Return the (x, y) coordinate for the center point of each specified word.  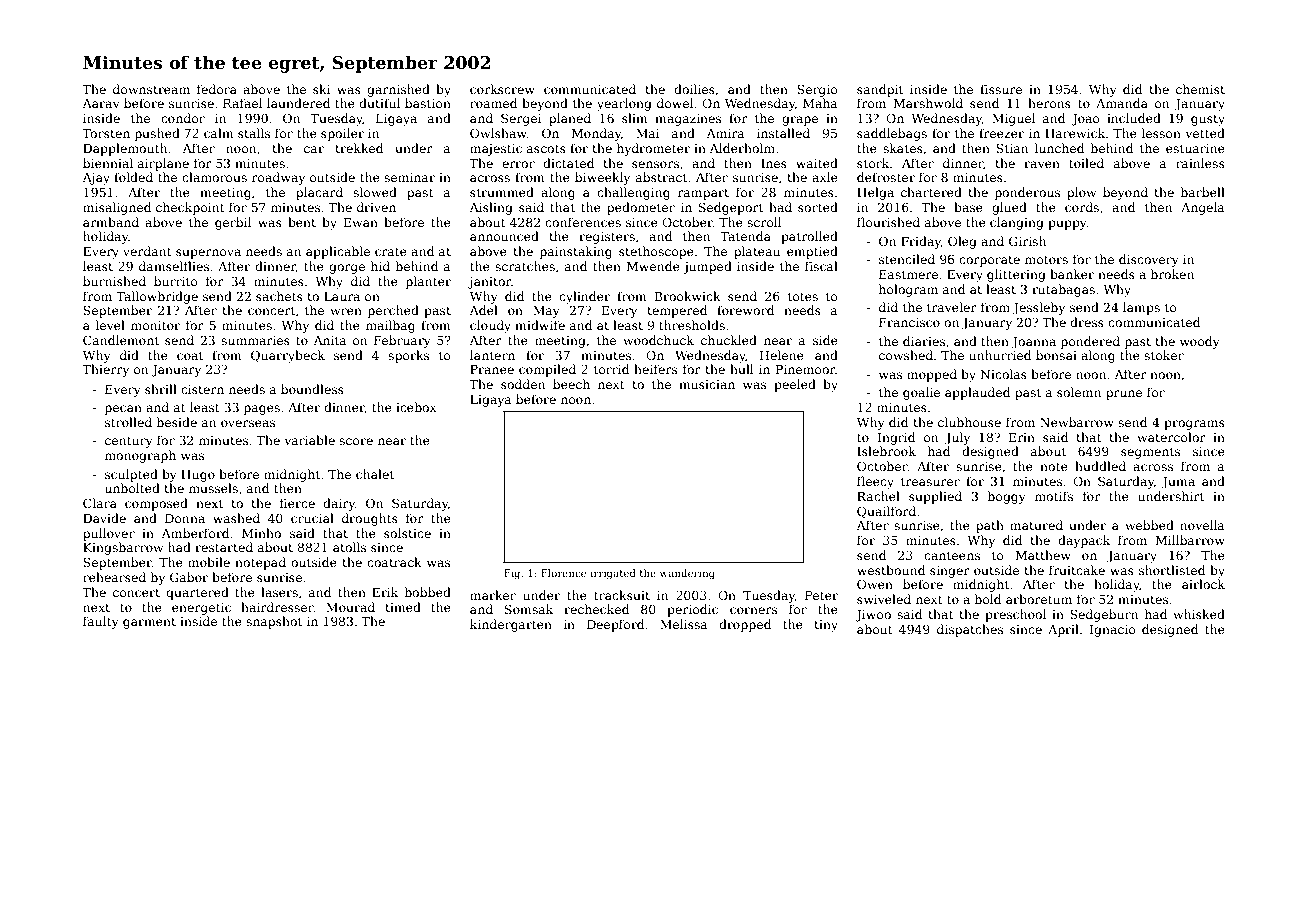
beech (571, 384)
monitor (155, 325)
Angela (1203, 208)
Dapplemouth (125, 149)
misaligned (117, 208)
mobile (209, 562)
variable (309, 440)
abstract (661, 177)
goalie (921, 393)
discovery (1149, 260)
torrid (611, 369)
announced (504, 236)
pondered (1090, 342)
